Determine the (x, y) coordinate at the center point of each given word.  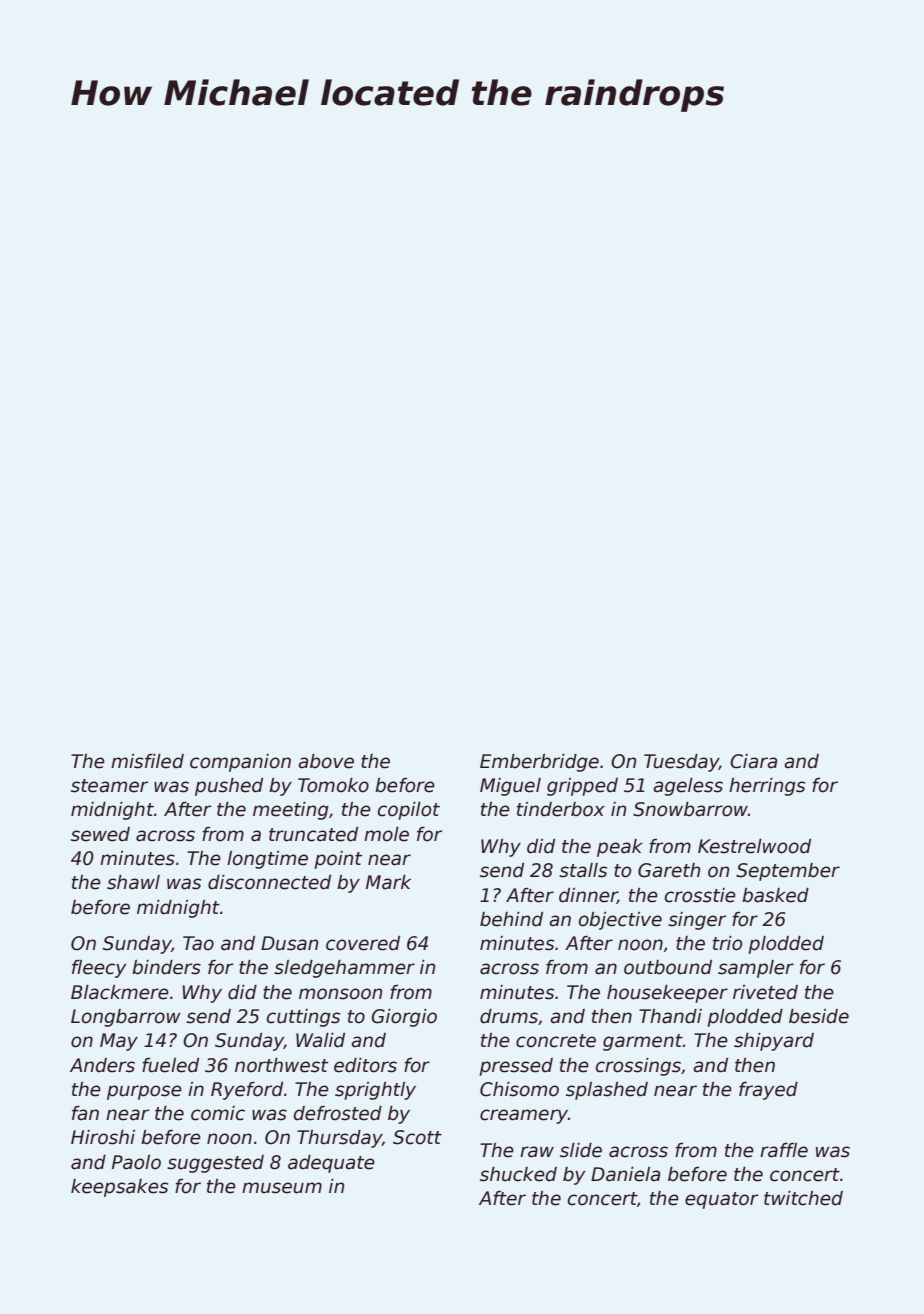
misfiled (147, 761)
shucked (518, 1174)
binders (166, 967)
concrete (556, 1041)
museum (282, 1188)
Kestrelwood (754, 846)
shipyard (774, 1042)
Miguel (510, 787)
